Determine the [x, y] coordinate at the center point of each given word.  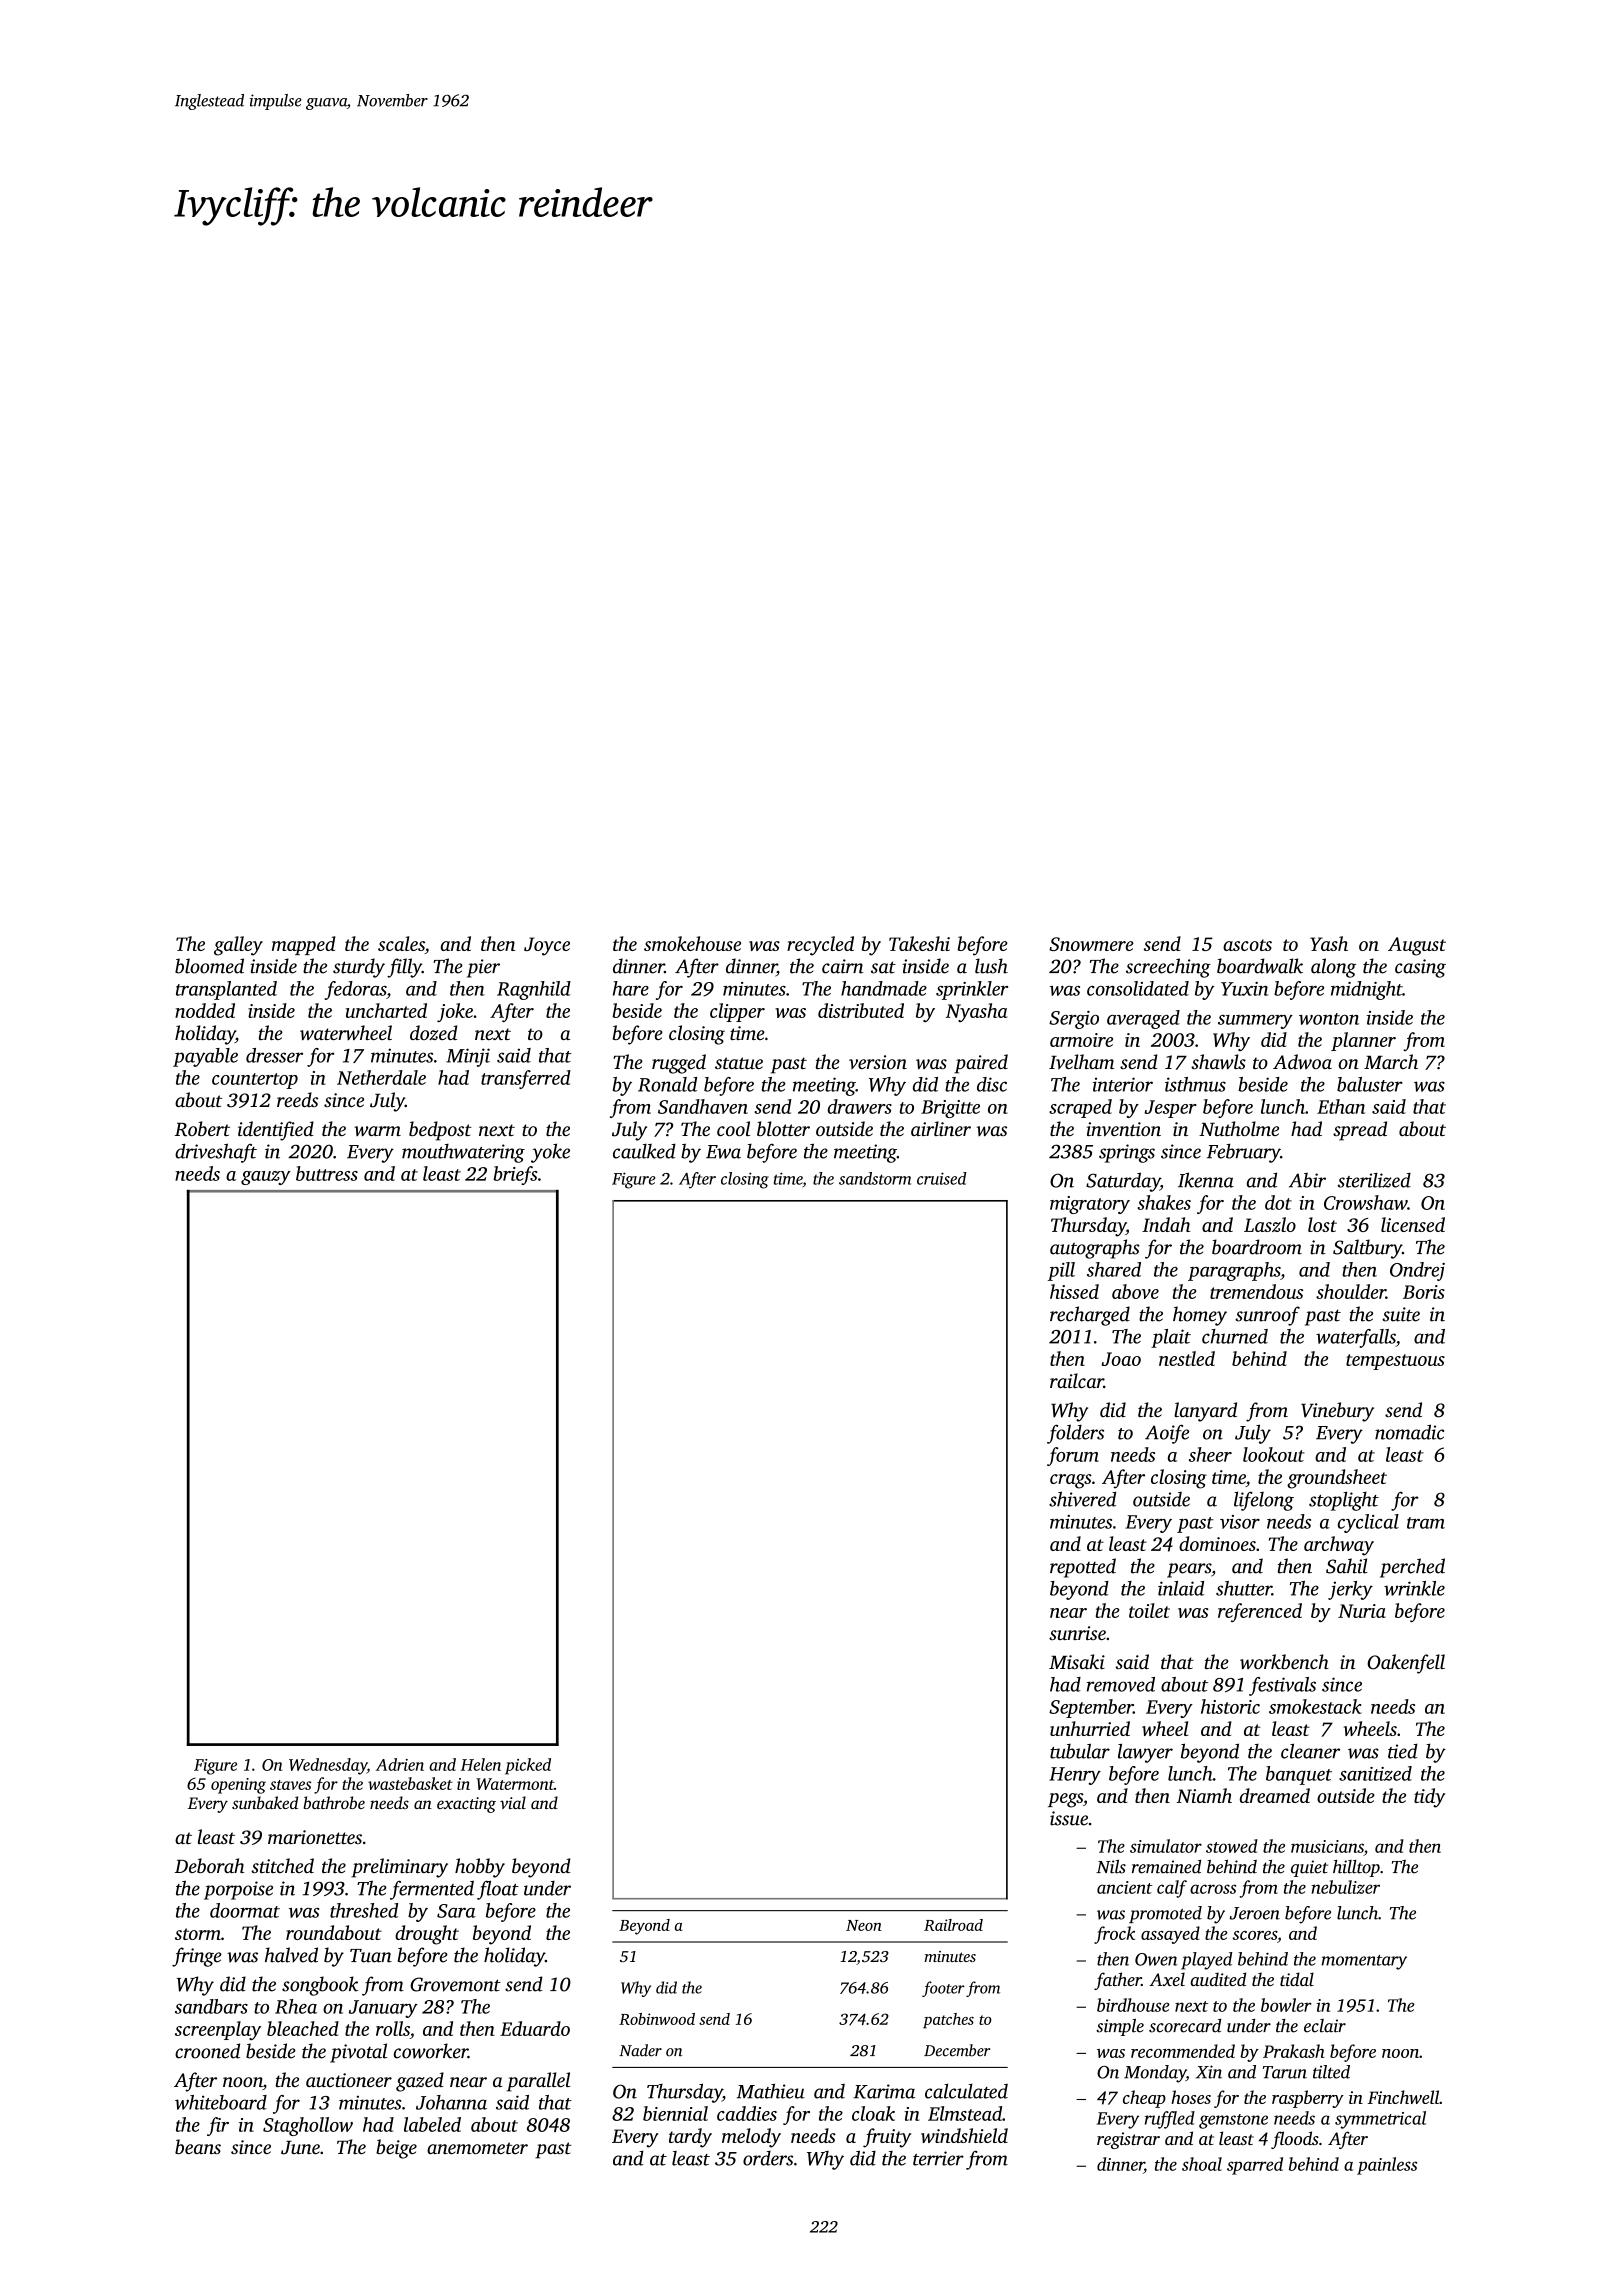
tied [1403, 1751]
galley [238, 946]
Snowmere [1091, 944]
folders [1075, 1434]
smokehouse [692, 943]
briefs [515, 1175]
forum [1073, 1456]
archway [1339, 1546]
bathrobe [334, 1802]
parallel [538, 2082]
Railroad [953, 1925]
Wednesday [328, 1766]
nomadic [1409, 1432]
